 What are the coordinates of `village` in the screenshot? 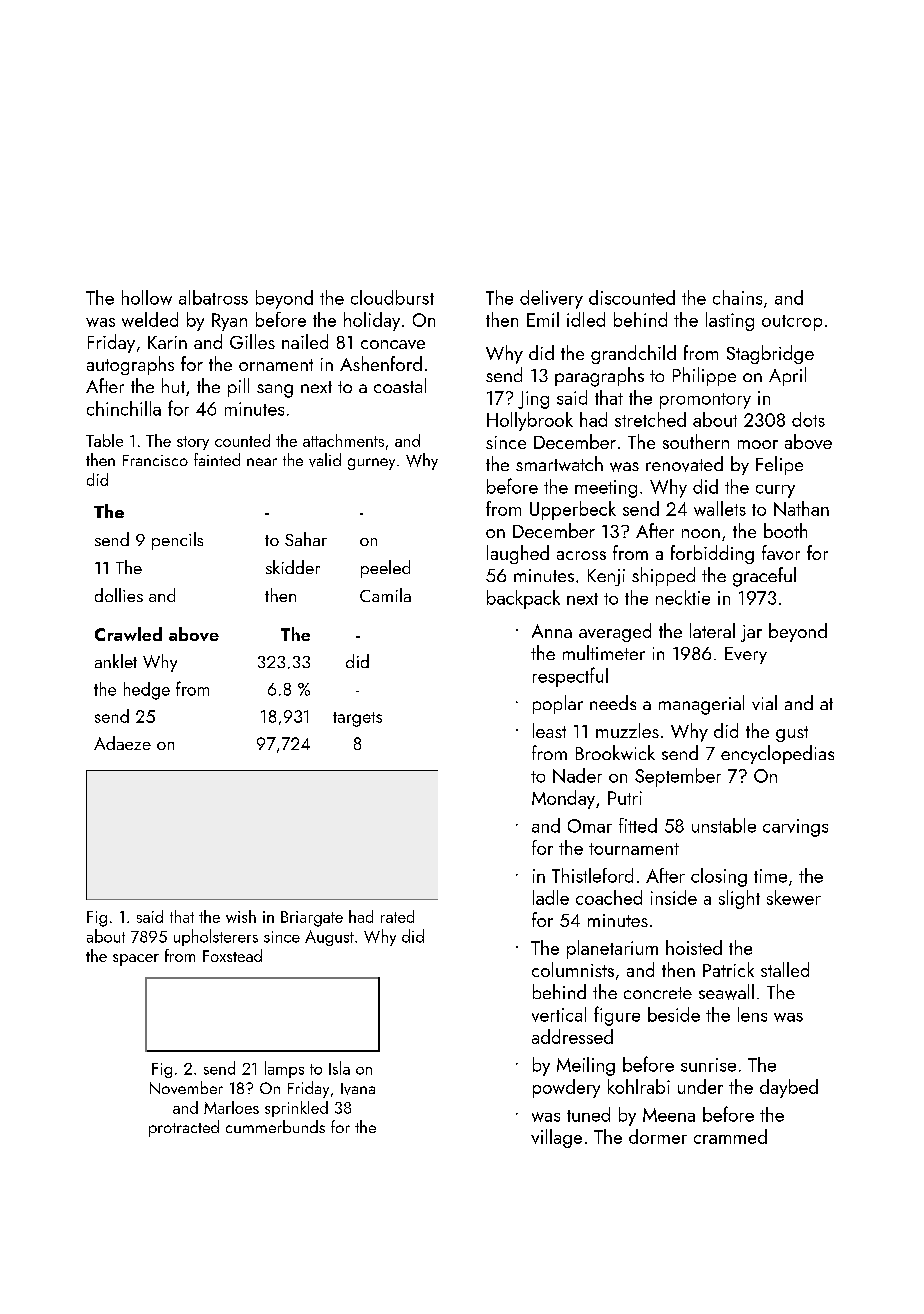 It's located at (556, 1138).
